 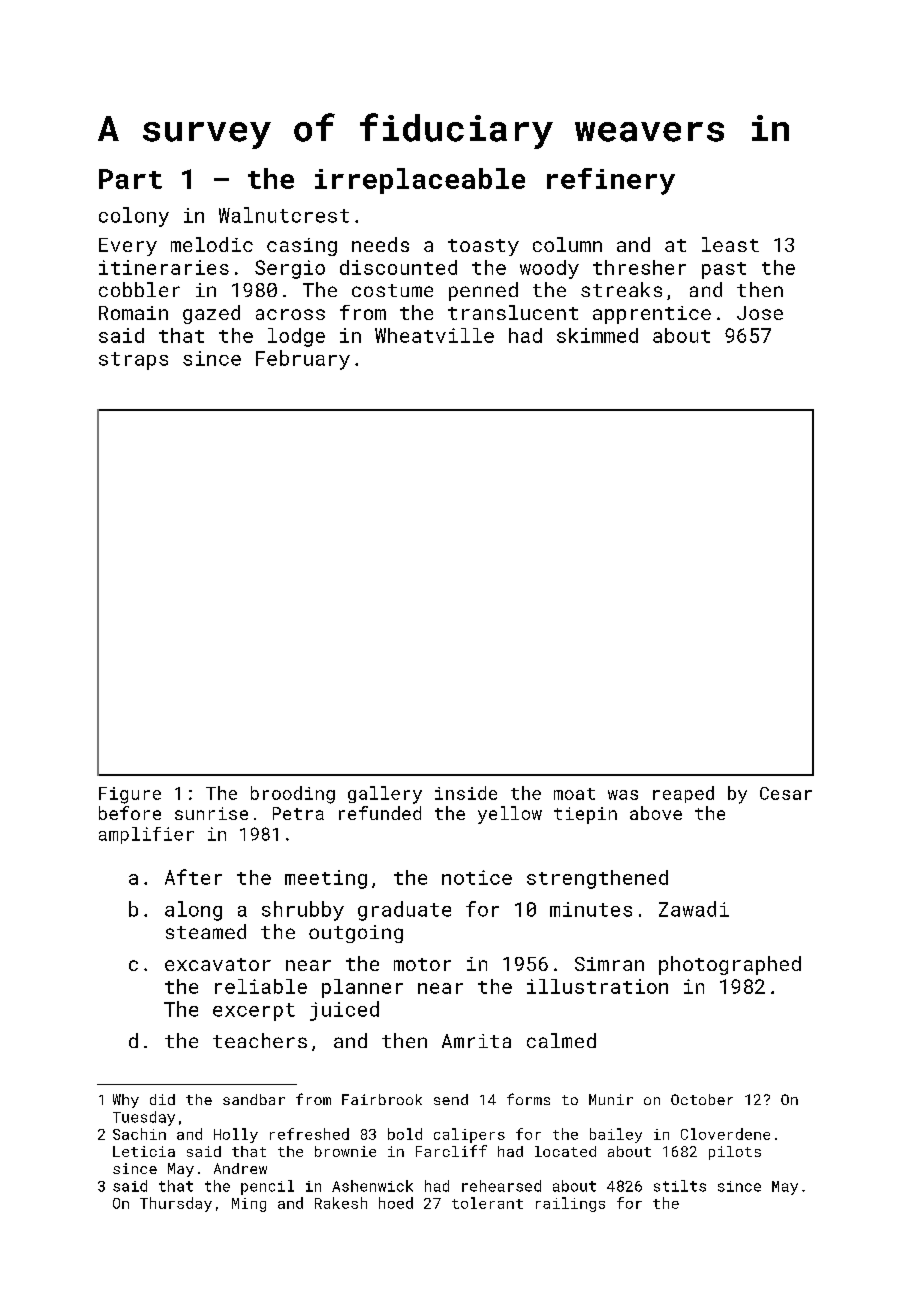 I want to click on motor, so click(x=422, y=964).
